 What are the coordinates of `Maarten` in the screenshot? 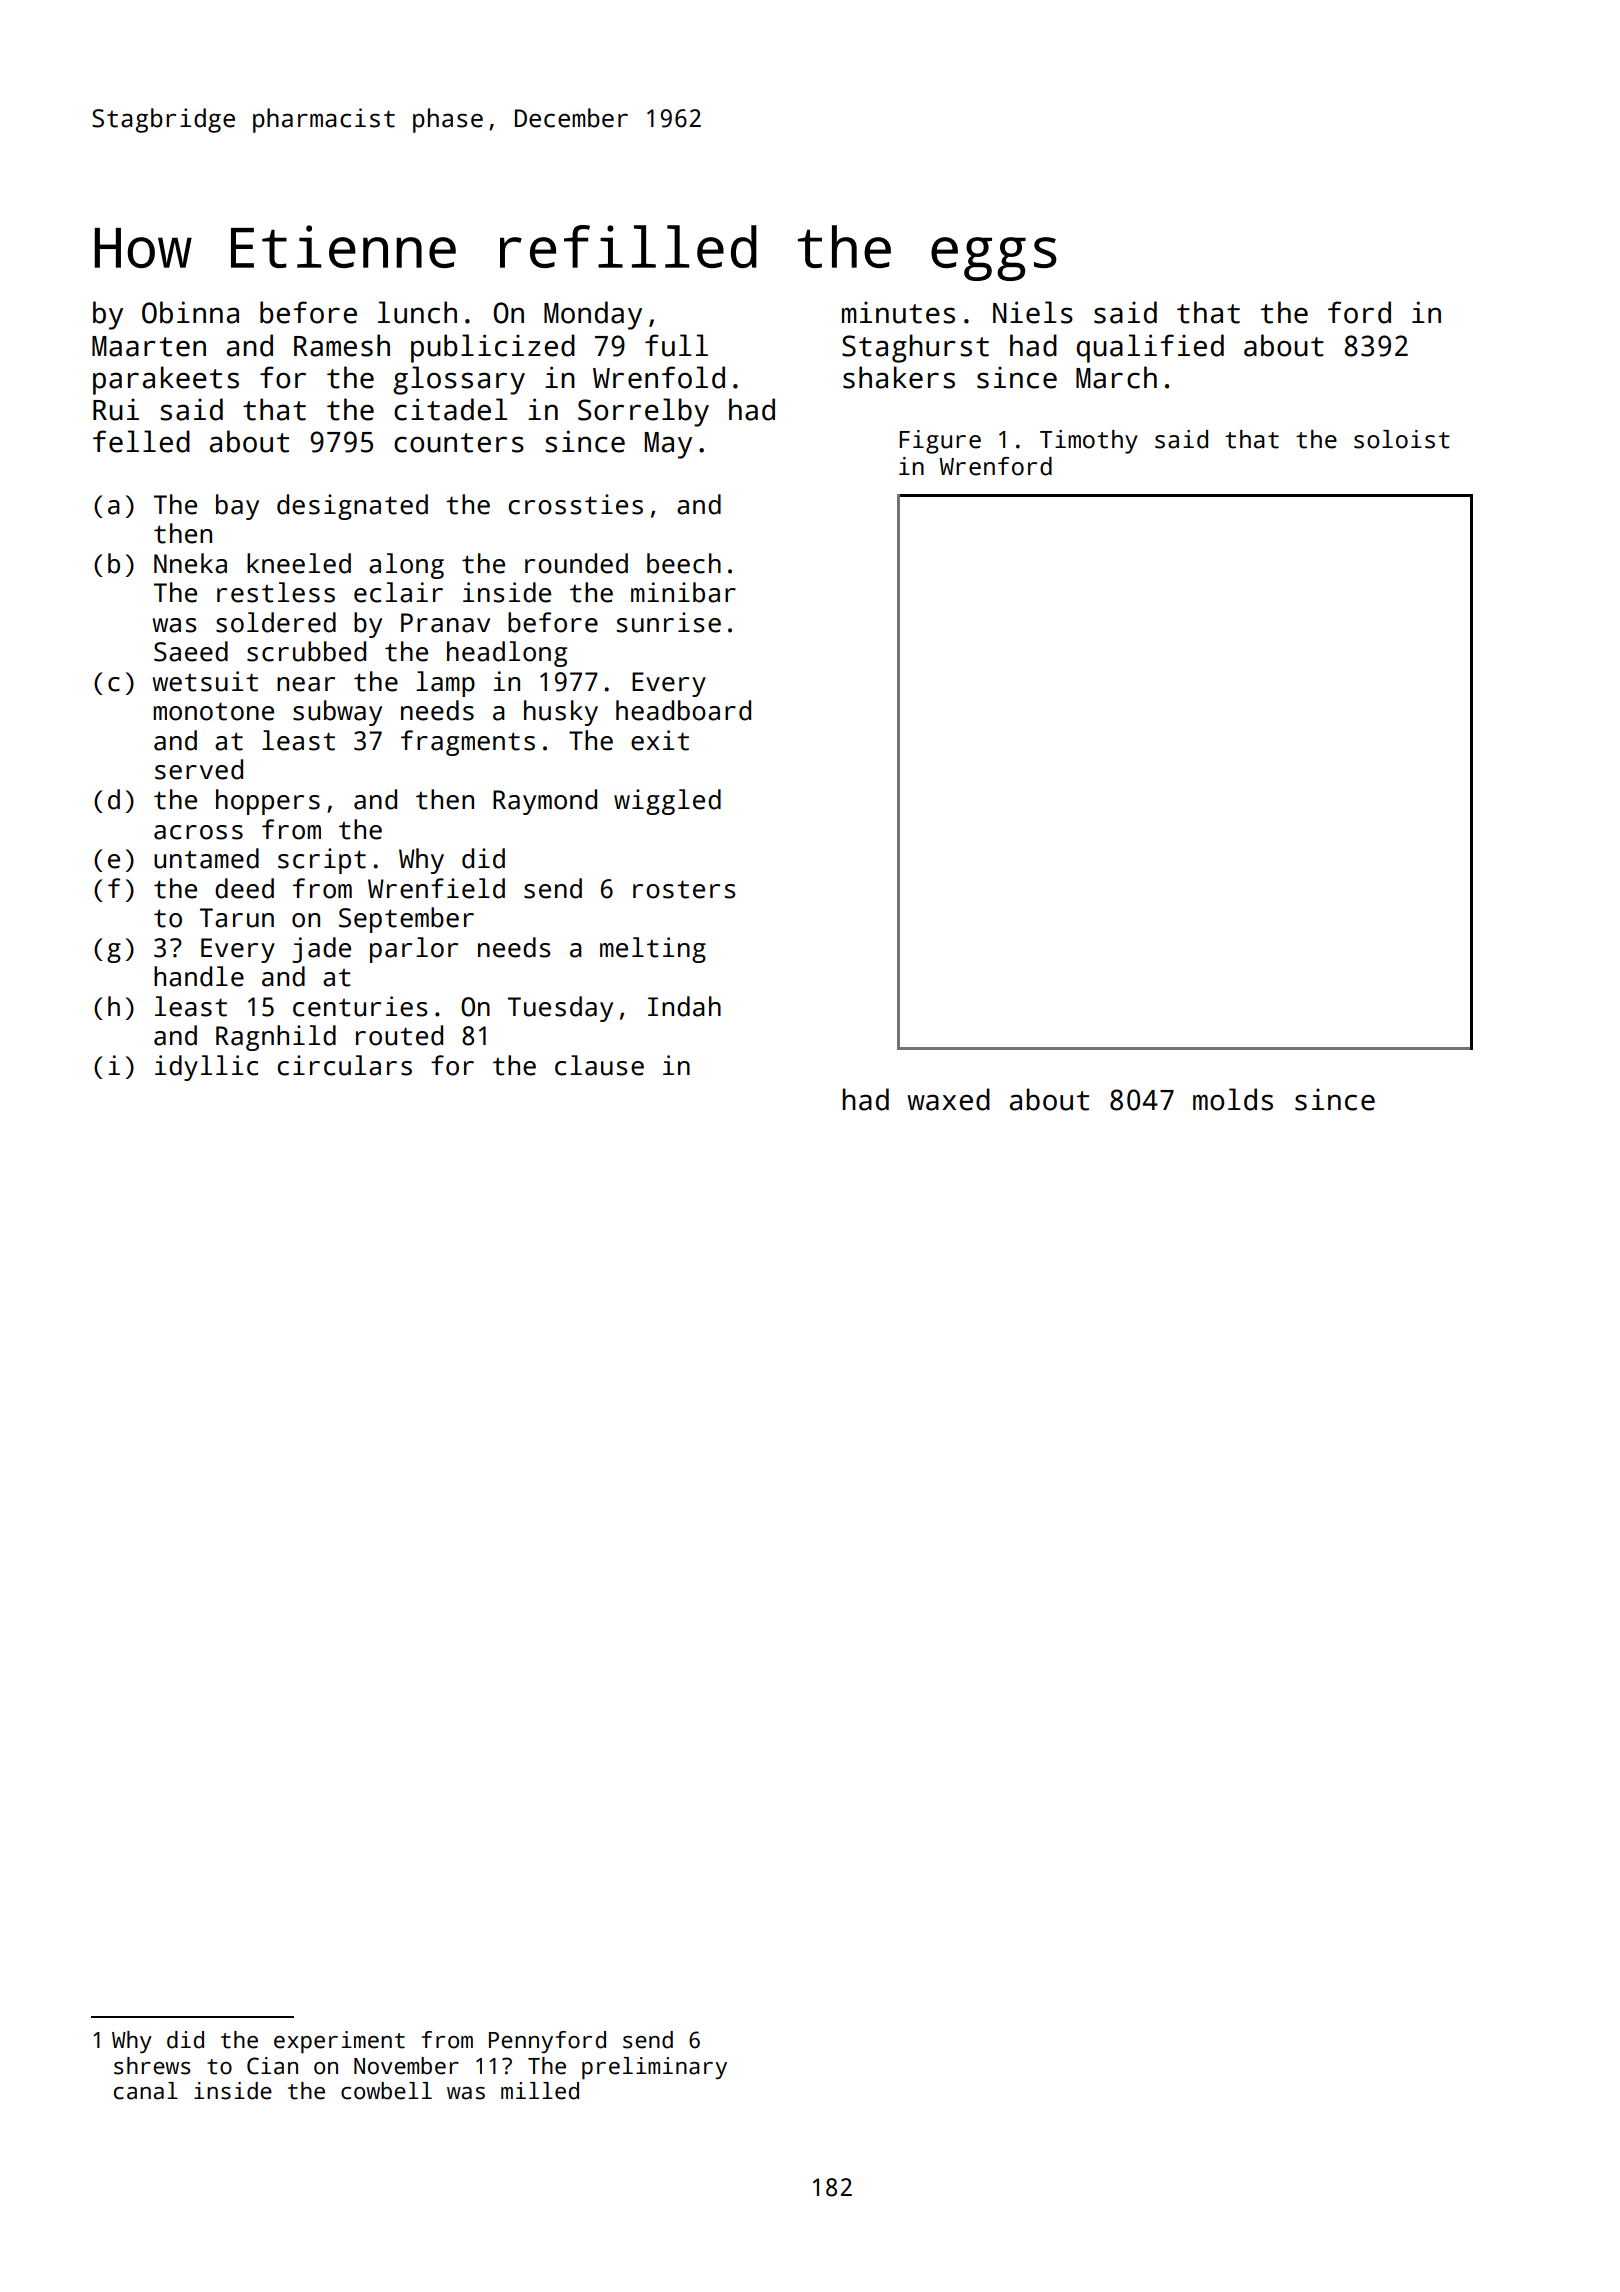 It's located at (149, 346).
